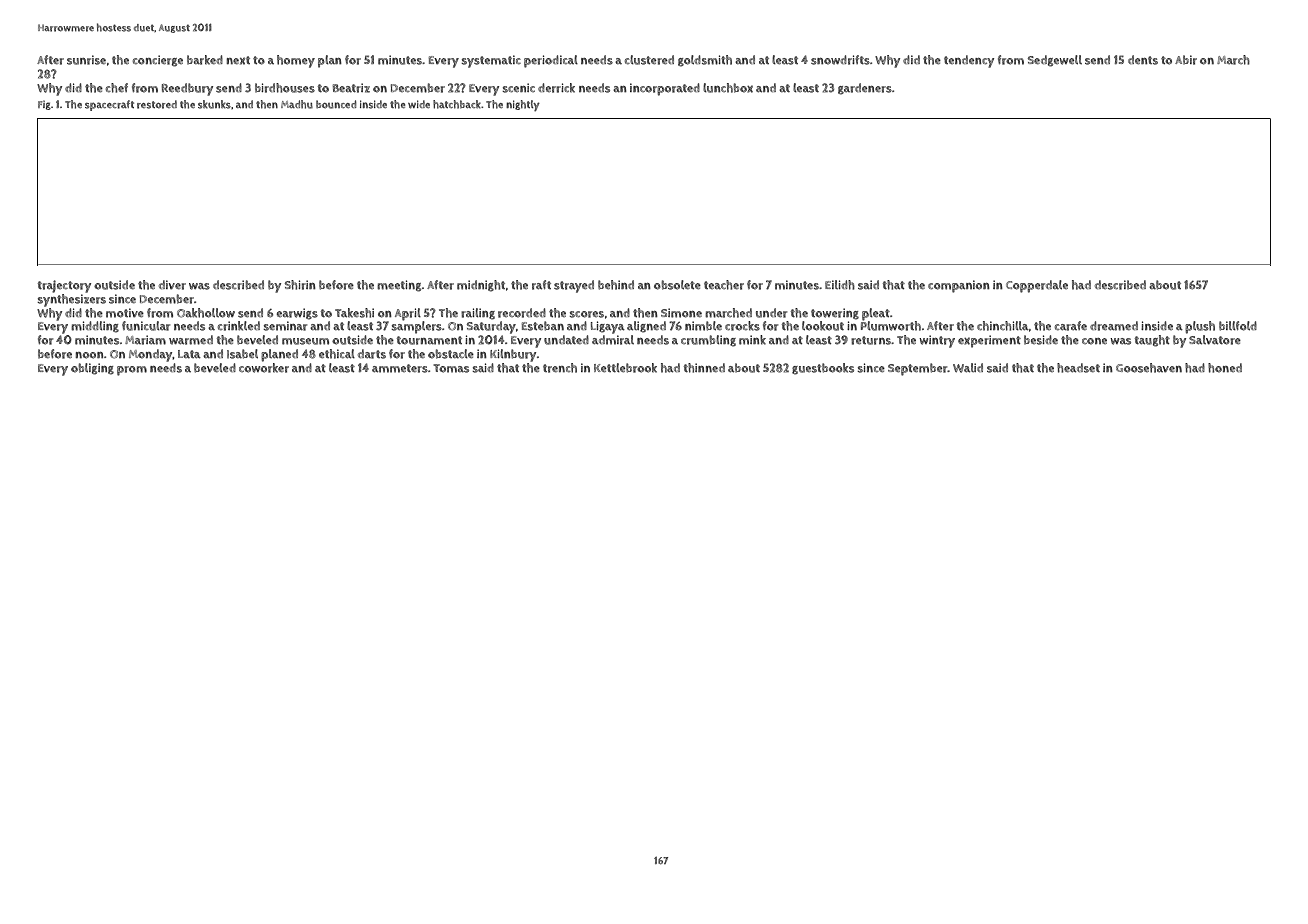  What do you see at coordinates (1037, 286) in the screenshot?
I see `Copperdale` at bounding box center [1037, 286].
